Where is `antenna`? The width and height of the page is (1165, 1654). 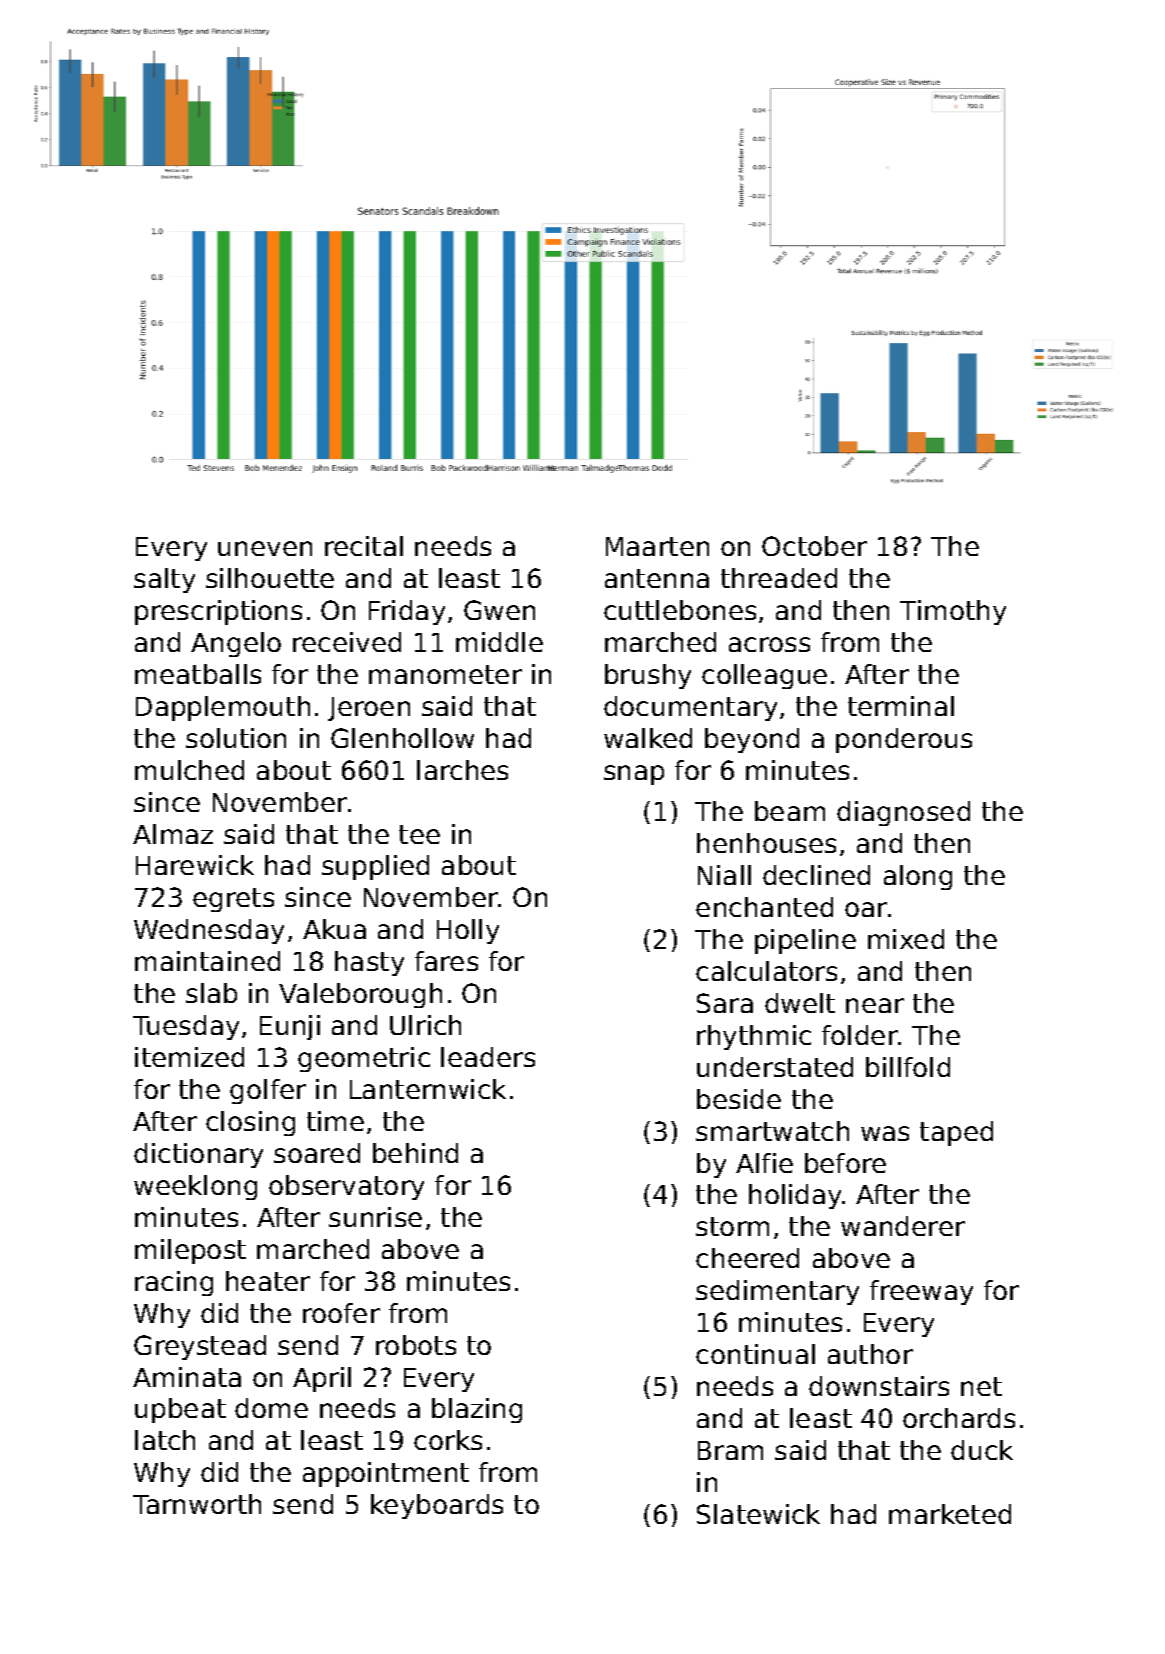 antenna is located at coordinates (657, 578).
